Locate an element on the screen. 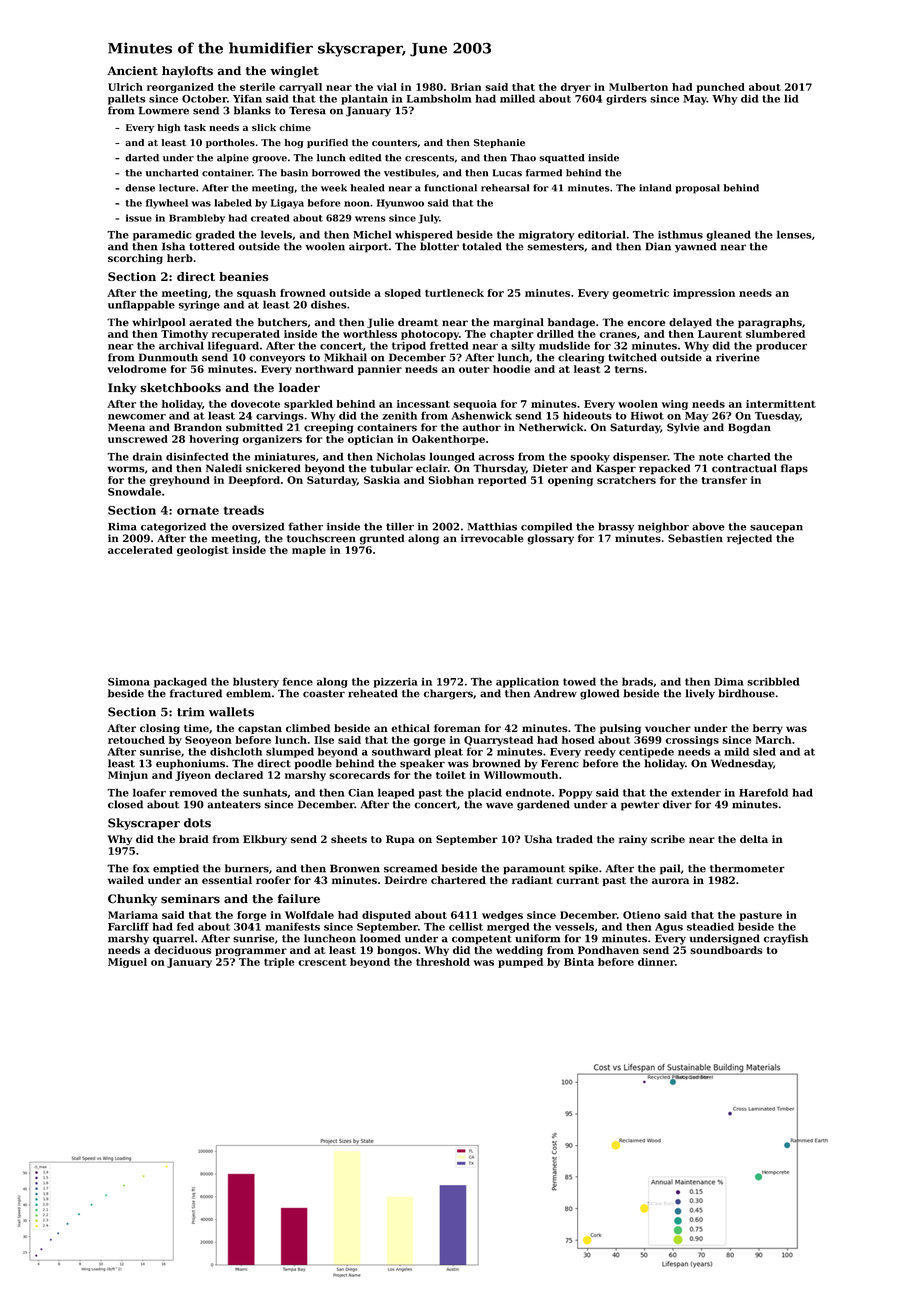 This screenshot has height=1308, width=924. soundboards is located at coordinates (726, 950).
